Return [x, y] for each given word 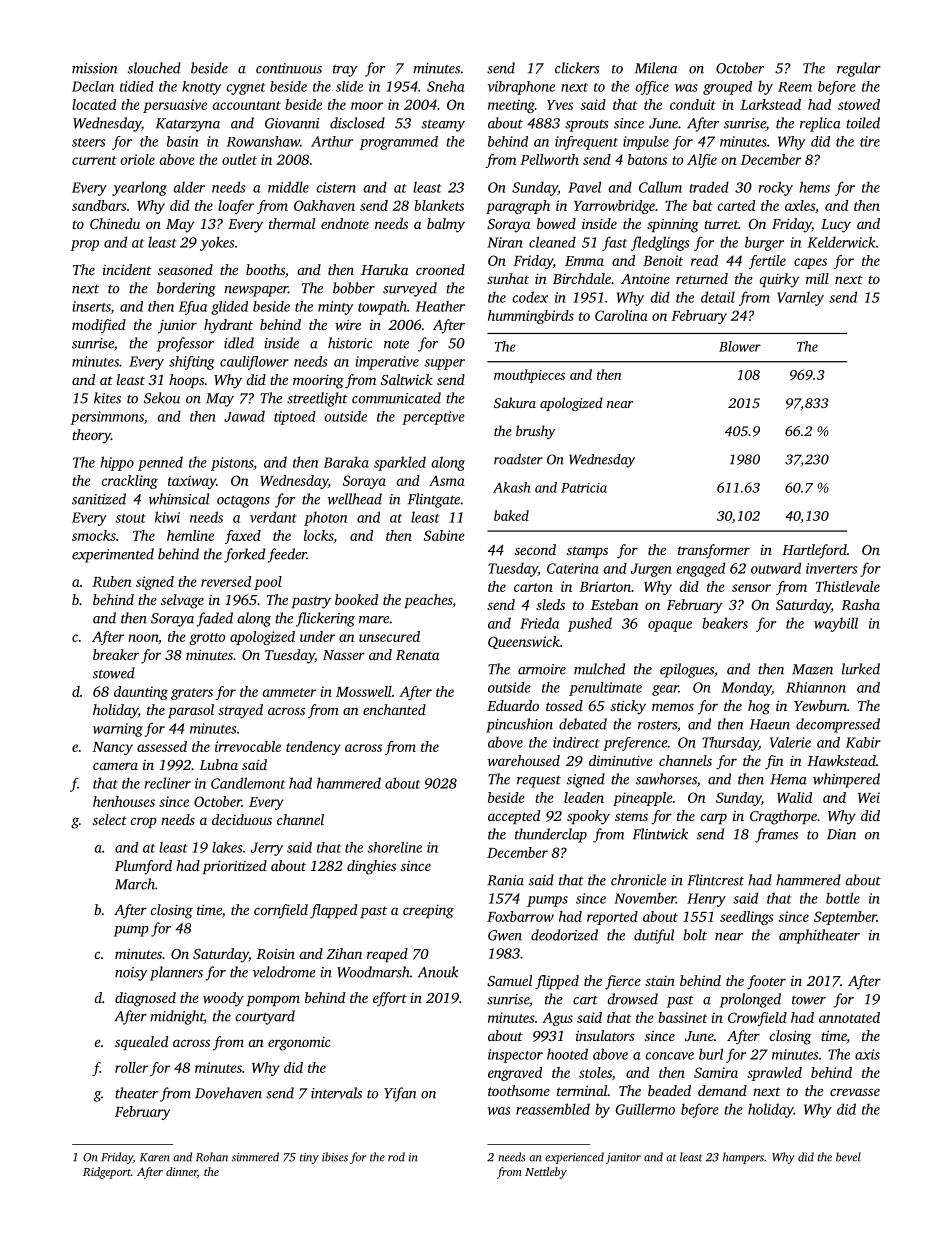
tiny [309, 1158]
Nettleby [546, 1173]
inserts [91, 307]
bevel [848, 1157]
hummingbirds [531, 317]
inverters [831, 568]
